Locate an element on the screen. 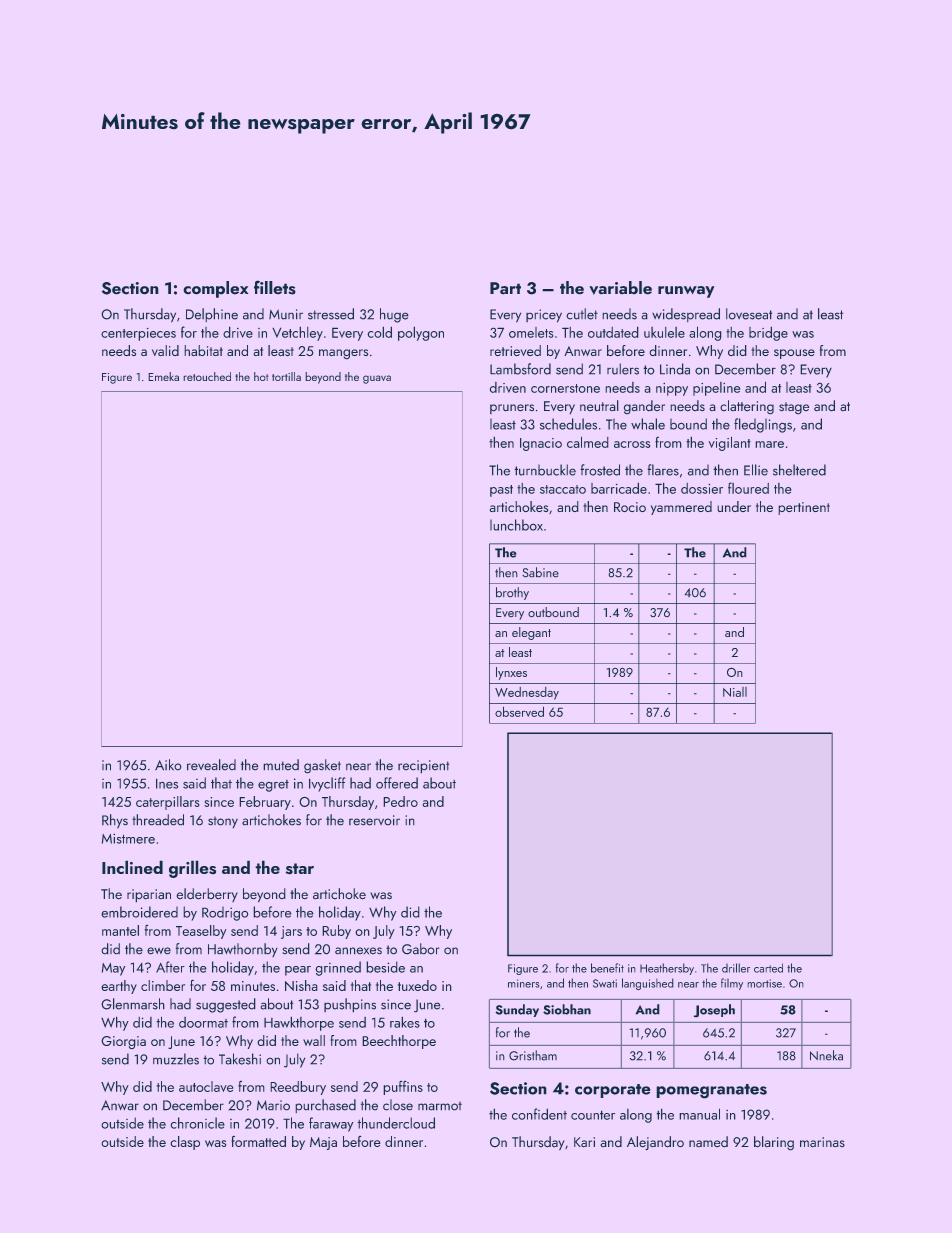  Niall is located at coordinates (735, 692).
